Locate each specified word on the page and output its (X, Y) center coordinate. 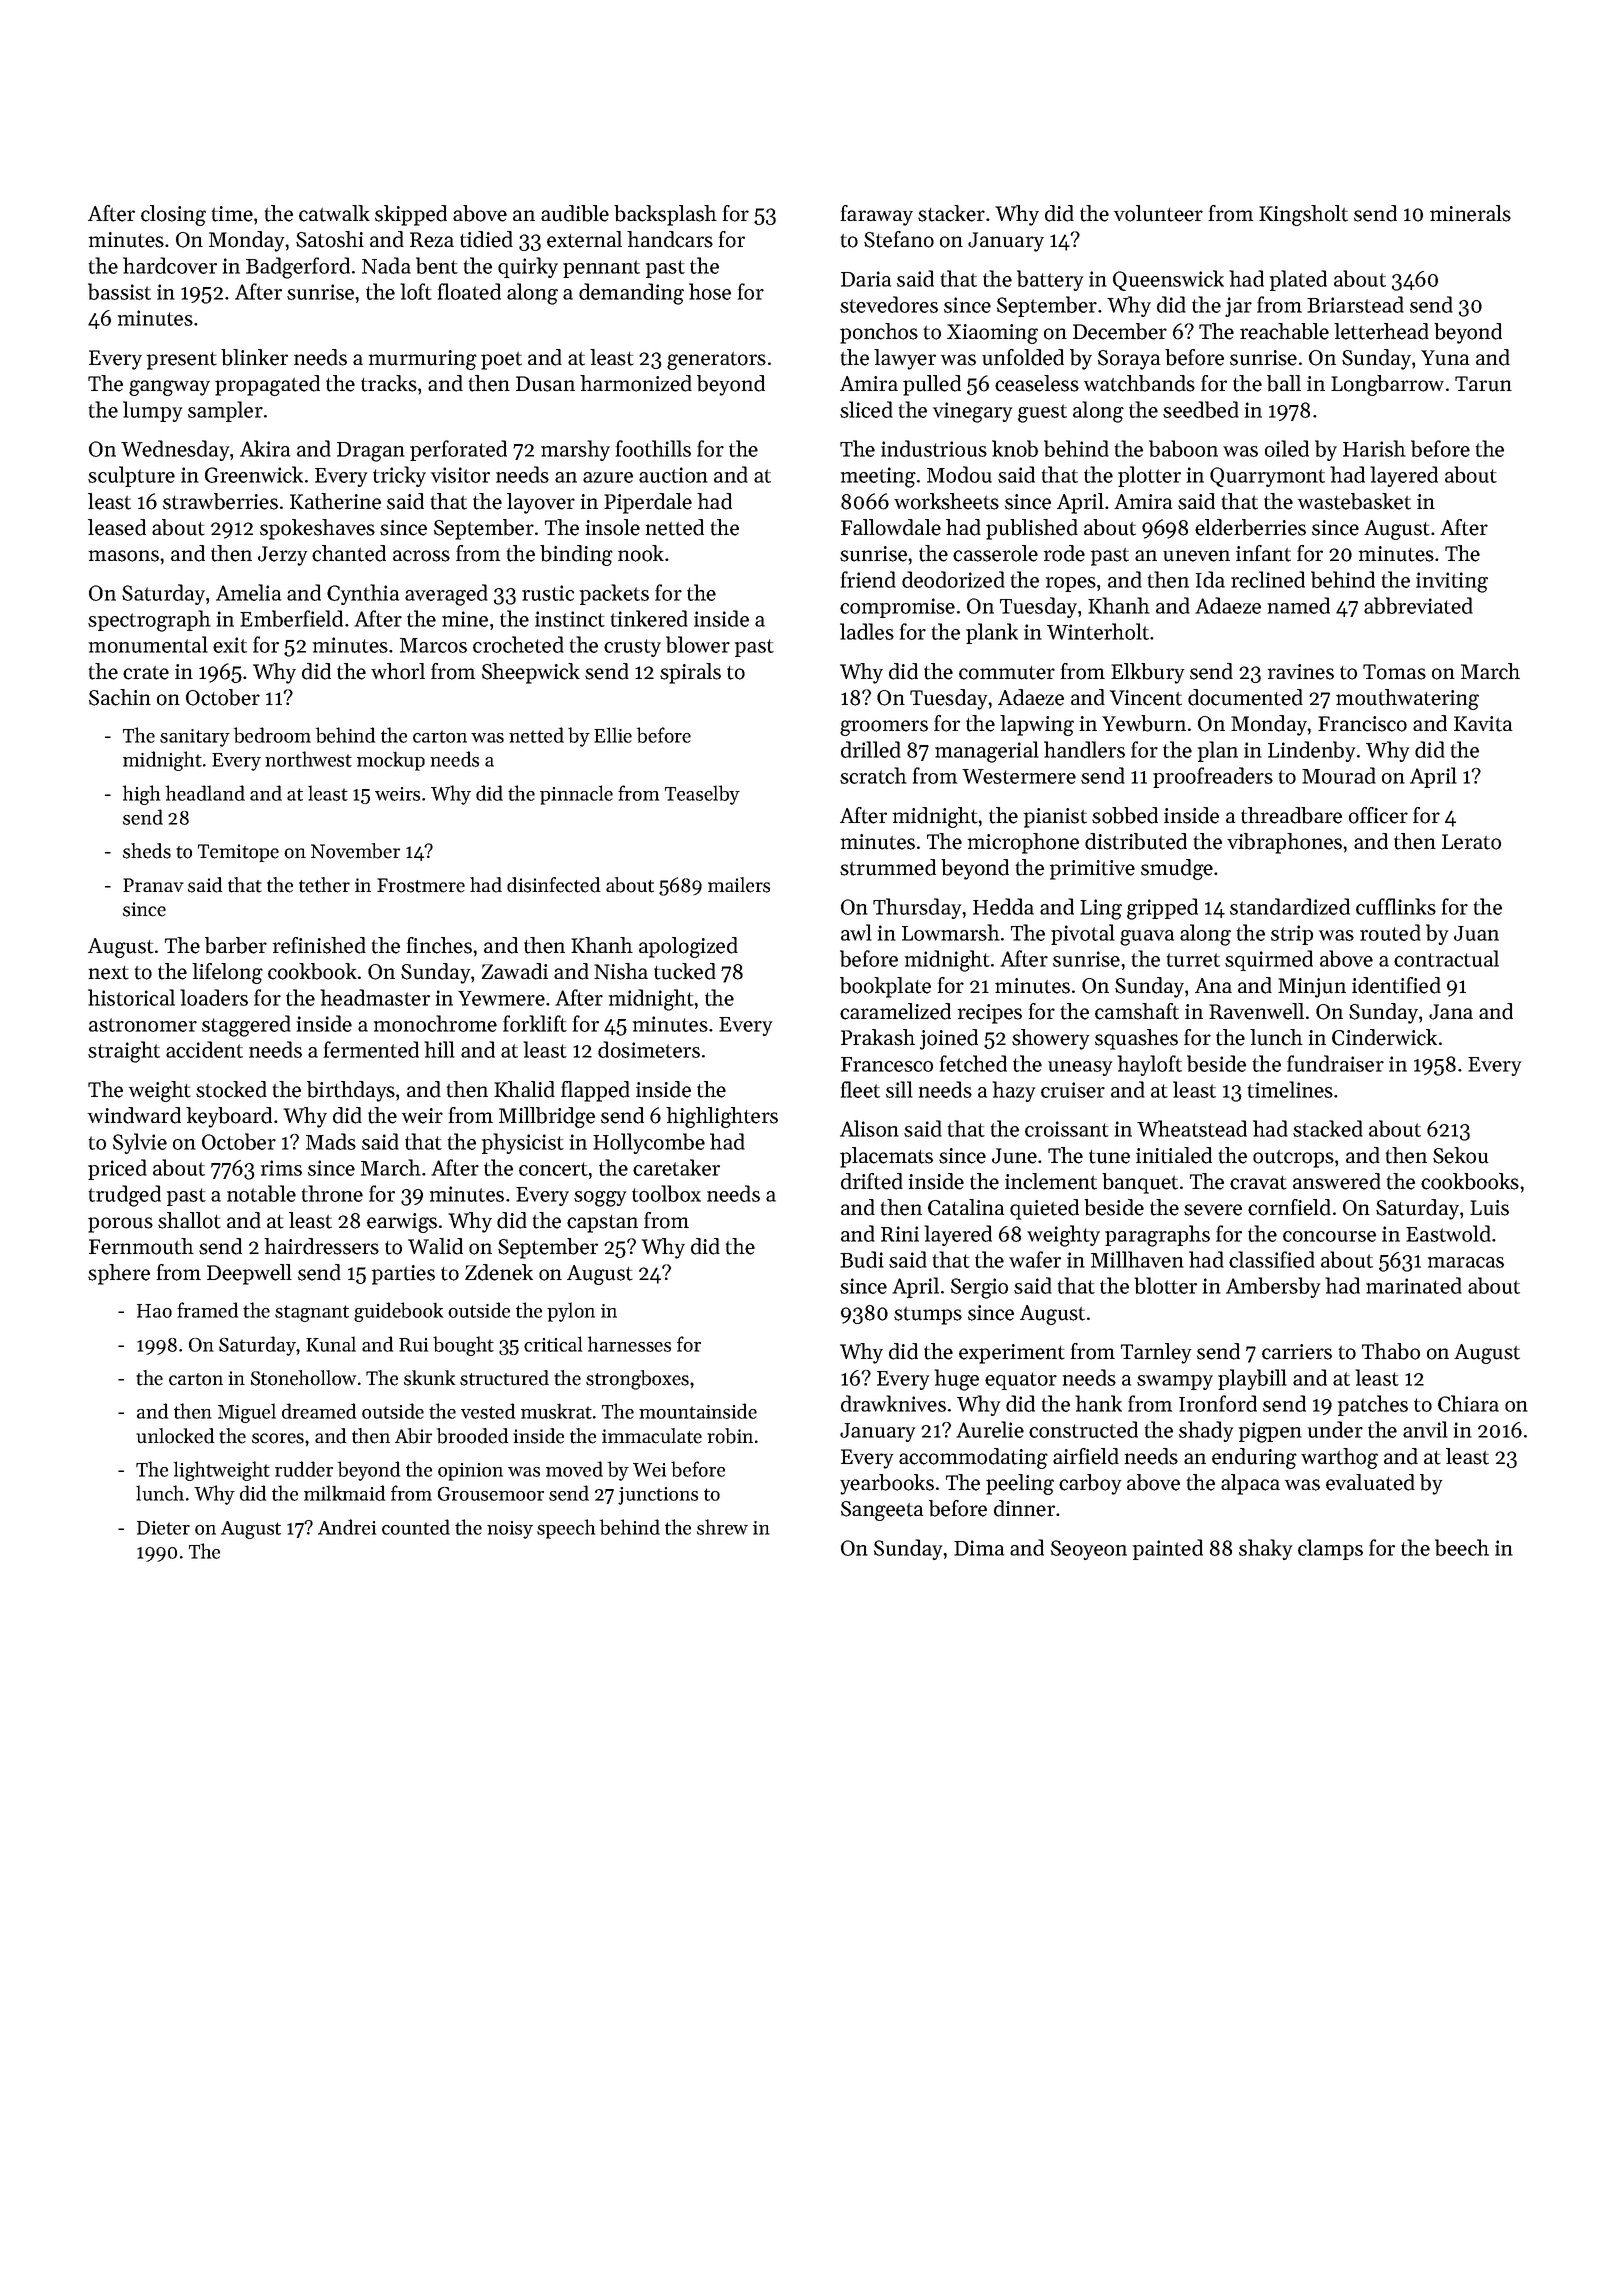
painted (1168, 1549)
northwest (308, 759)
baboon (1183, 448)
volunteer (1158, 213)
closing (173, 215)
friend (868, 579)
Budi (862, 1259)
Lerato (1471, 842)
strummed (888, 867)
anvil (1425, 1429)
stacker (951, 213)
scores (278, 1438)
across (421, 556)
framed (207, 1310)
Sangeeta (882, 1511)
